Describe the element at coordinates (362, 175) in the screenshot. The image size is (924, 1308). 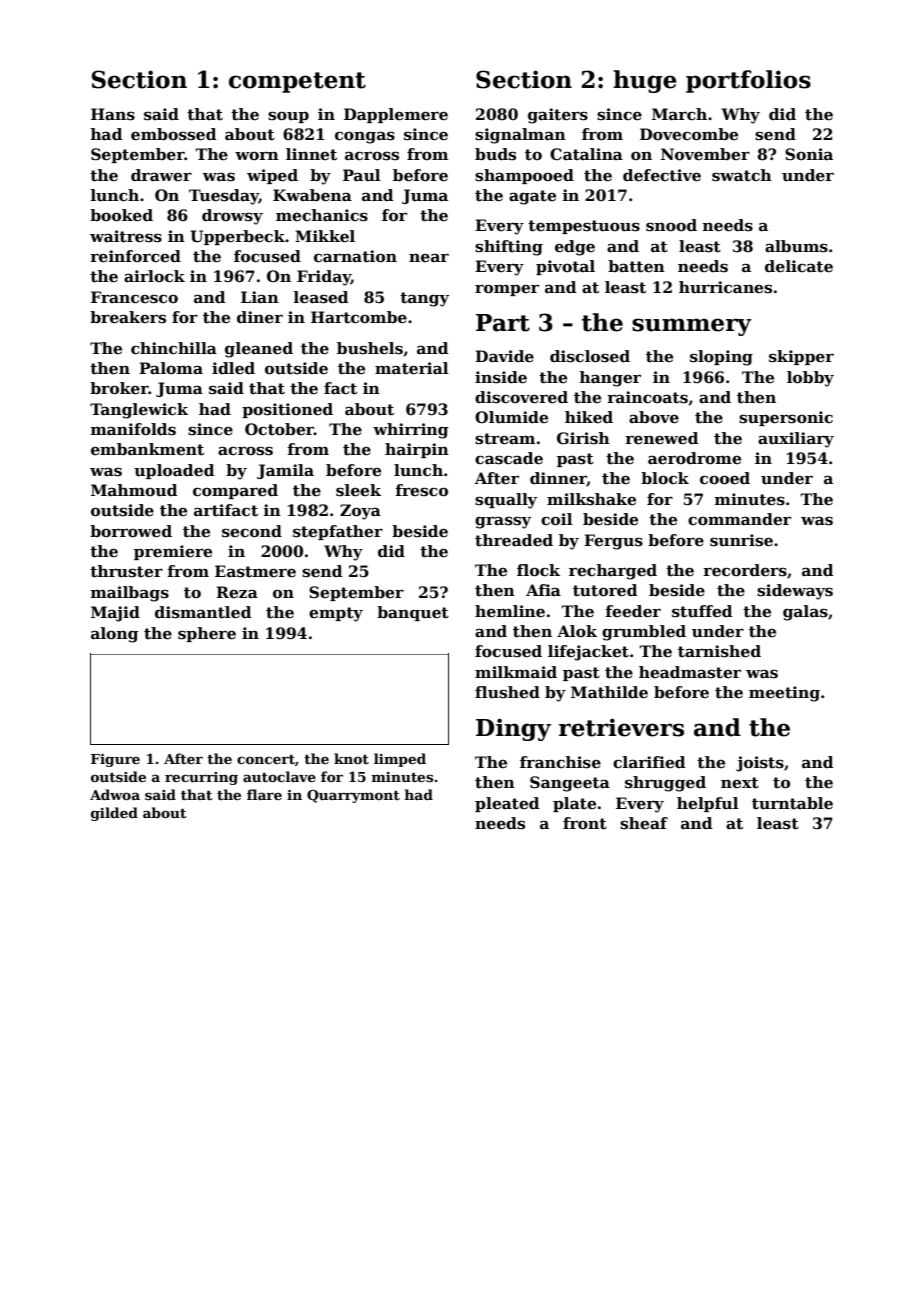
I see `Paul` at that location.
